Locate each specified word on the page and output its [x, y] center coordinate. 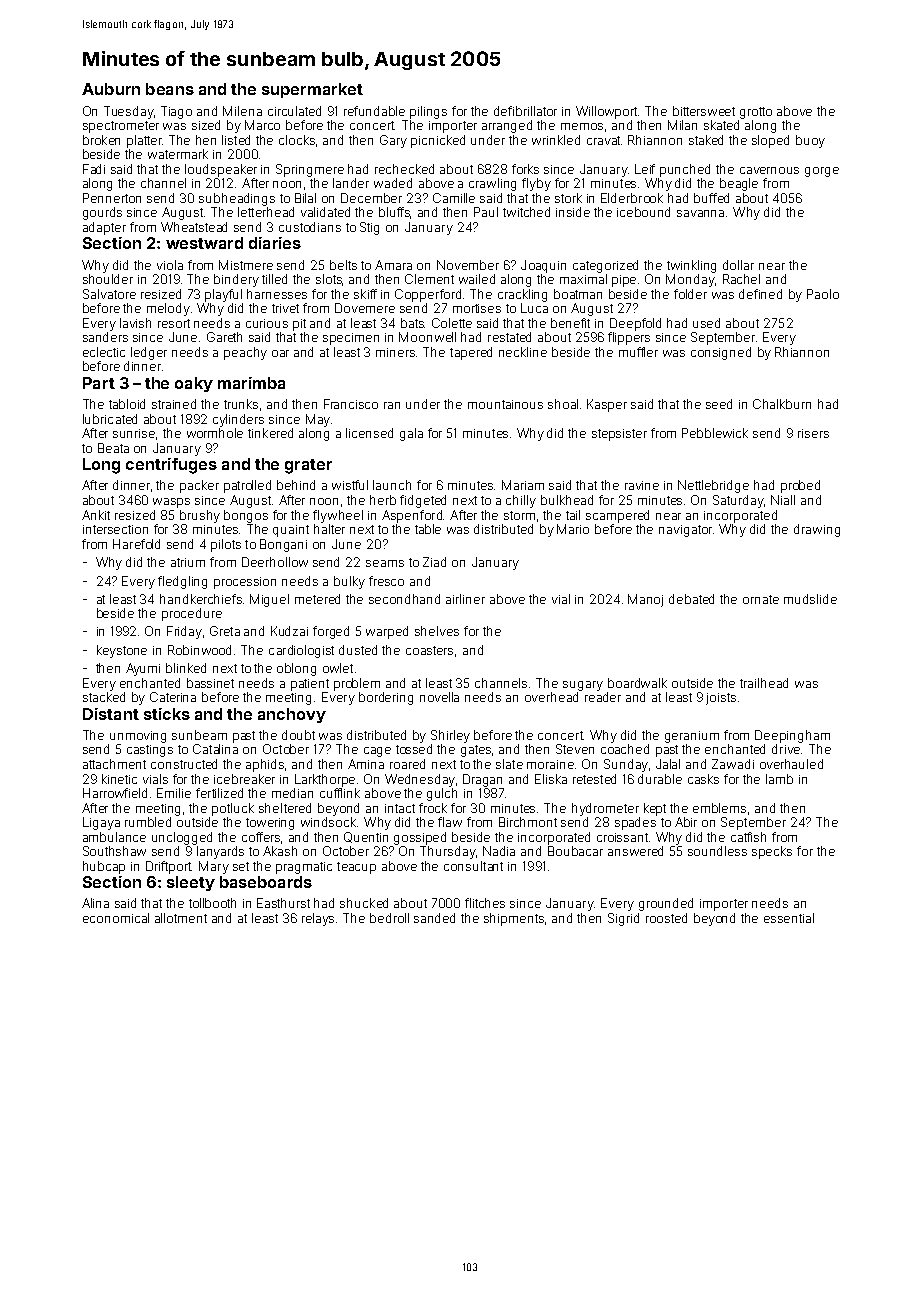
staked [706, 140]
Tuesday [129, 112]
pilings [428, 112]
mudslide [810, 599]
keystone [122, 651]
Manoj [645, 600]
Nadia [499, 851]
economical [116, 918]
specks [772, 852]
